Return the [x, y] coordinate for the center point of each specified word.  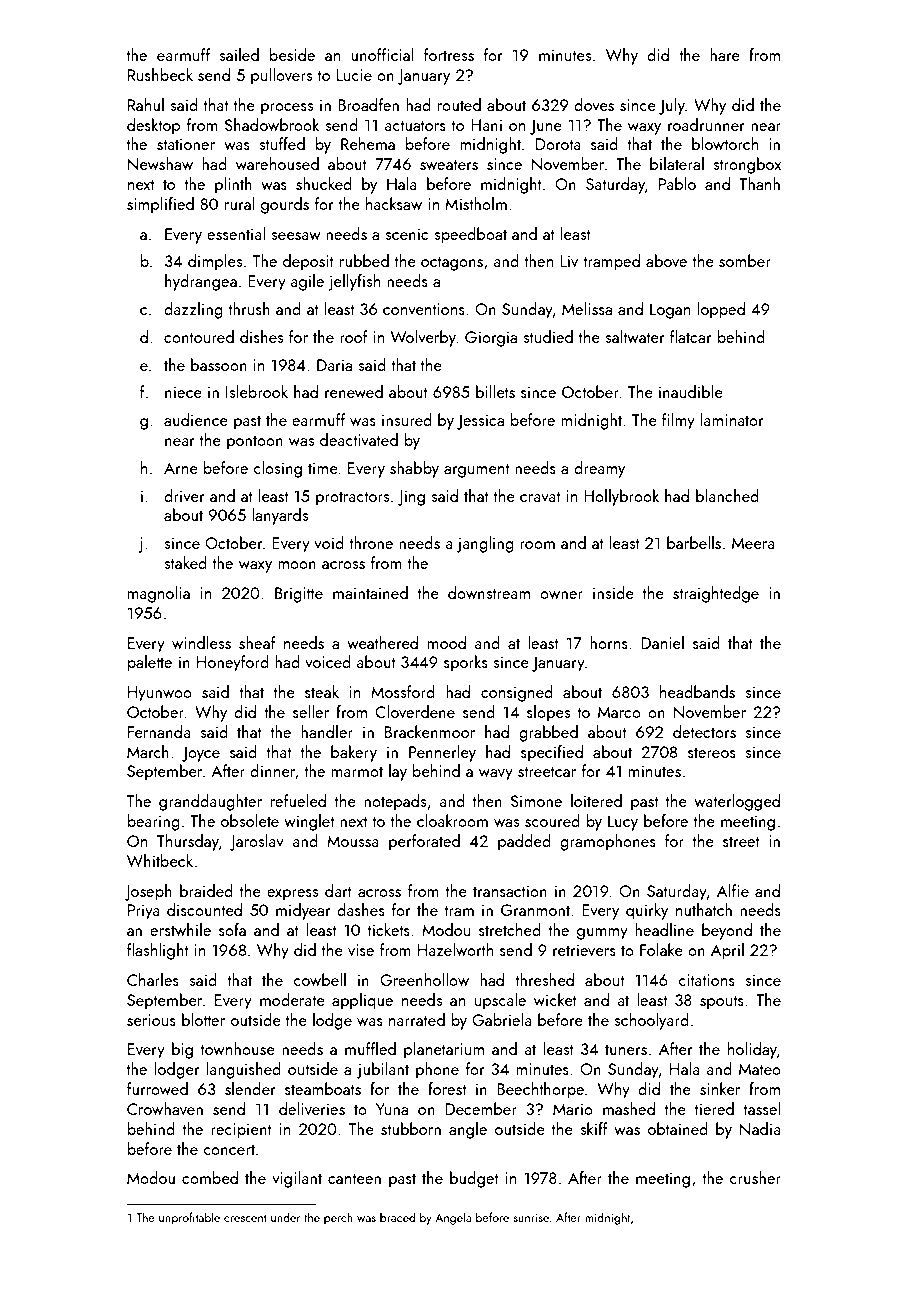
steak [322, 691]
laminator [732, 419]
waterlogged [737, 802]
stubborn [411, 1128]
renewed [354, 391]
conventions [424, 309]
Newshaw [160, 164]
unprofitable [189, 1218]
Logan [670, 311]
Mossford [403, 691]
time [323, 468]
